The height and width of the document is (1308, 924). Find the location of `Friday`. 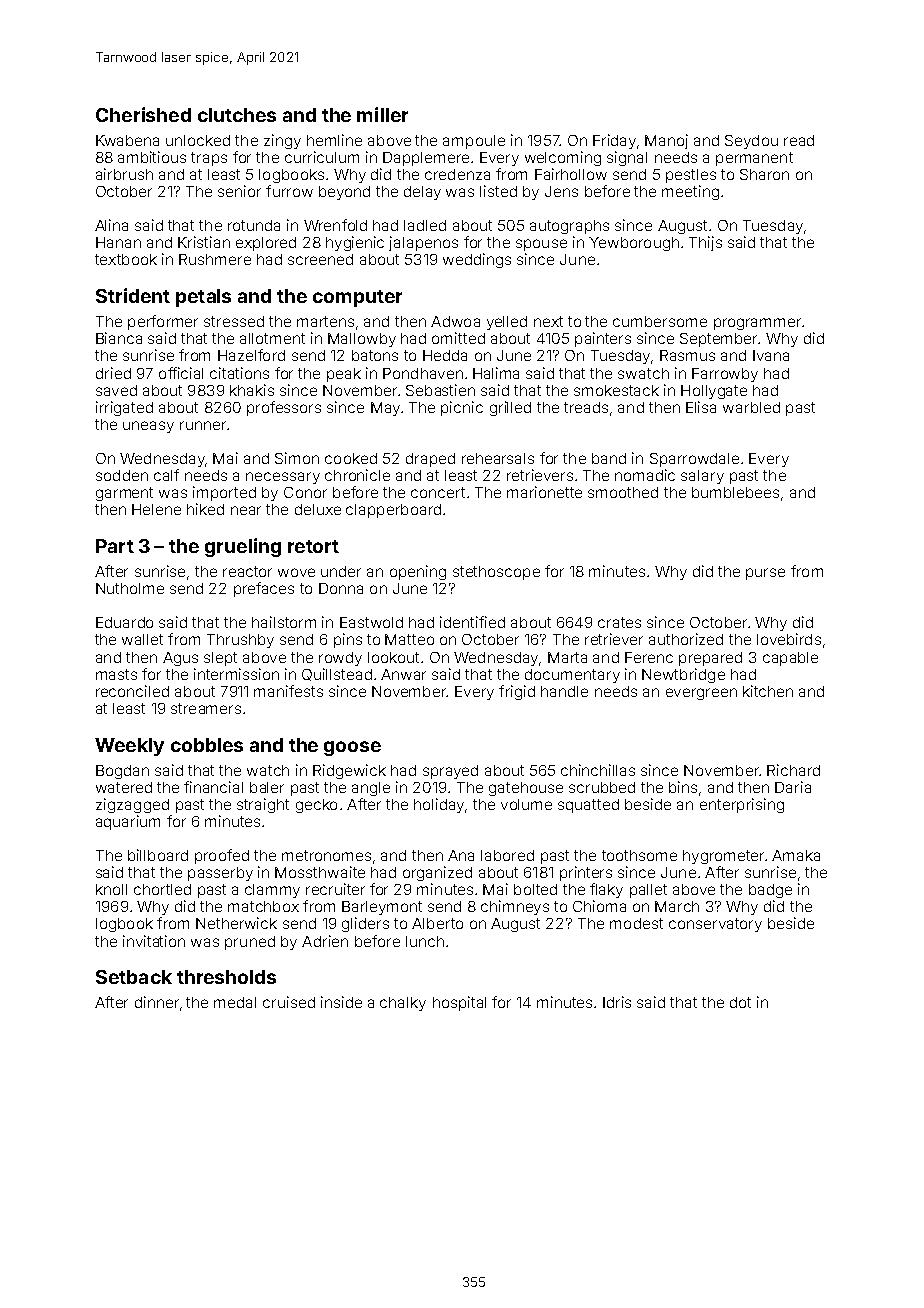

Friday is located at coordinates (614, 141).
